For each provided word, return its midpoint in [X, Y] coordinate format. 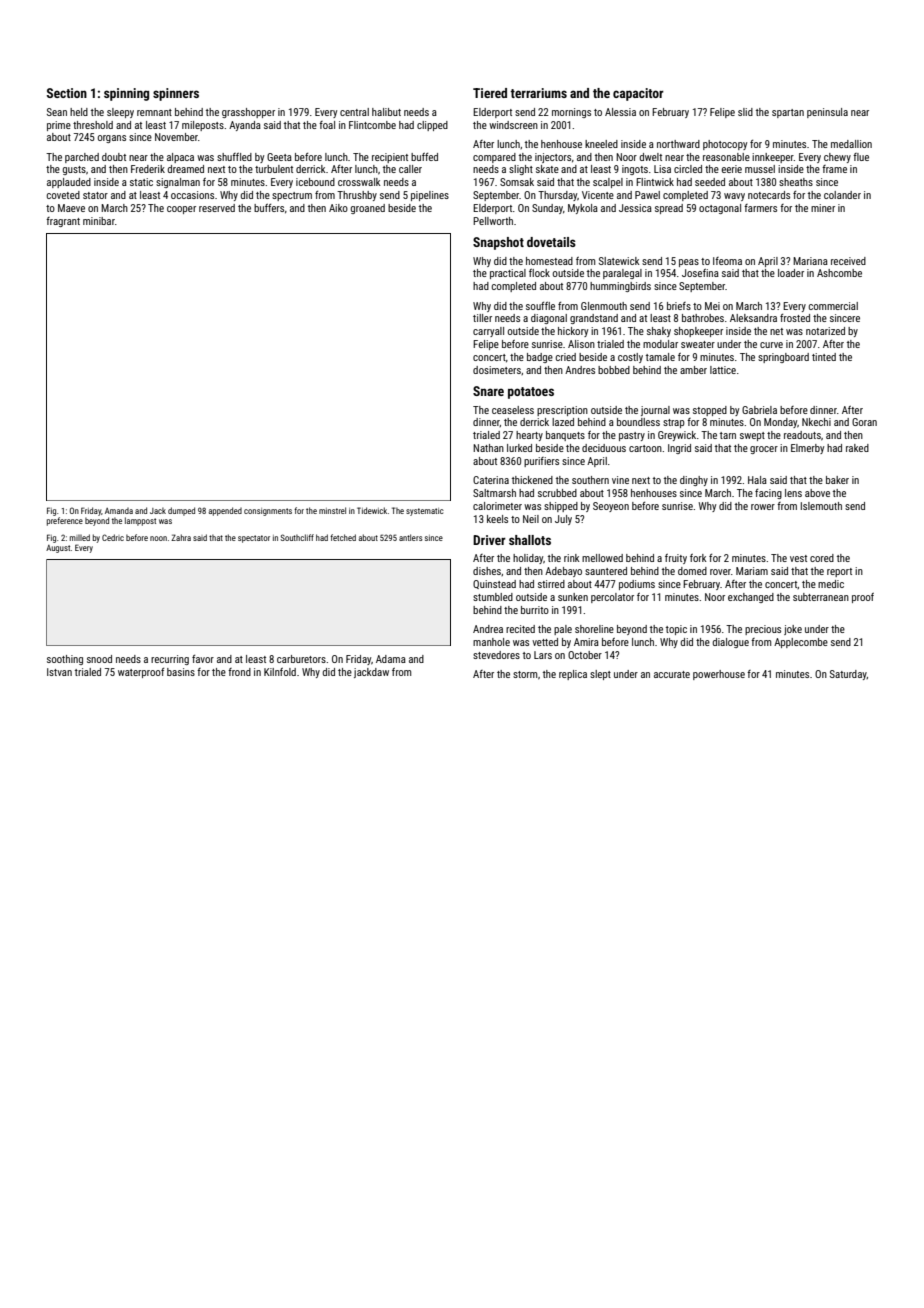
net [776, 331]
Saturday [848, 675]
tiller [482, 318]
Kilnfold [280, 672]
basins [181, 672]
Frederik [148, 169]
